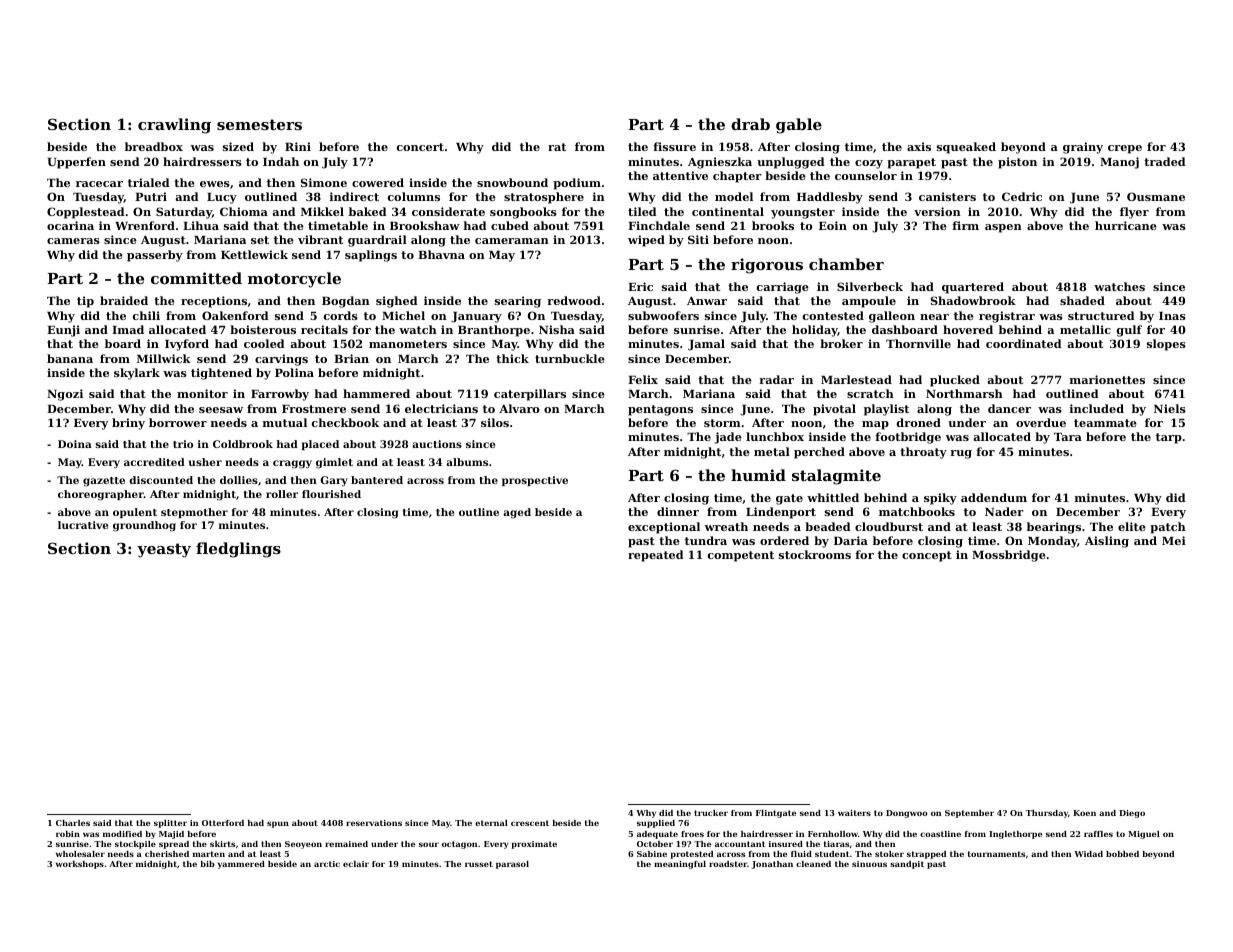  Describe the element at coordinates (517, 513) in the page. I see `aged` at that location.
